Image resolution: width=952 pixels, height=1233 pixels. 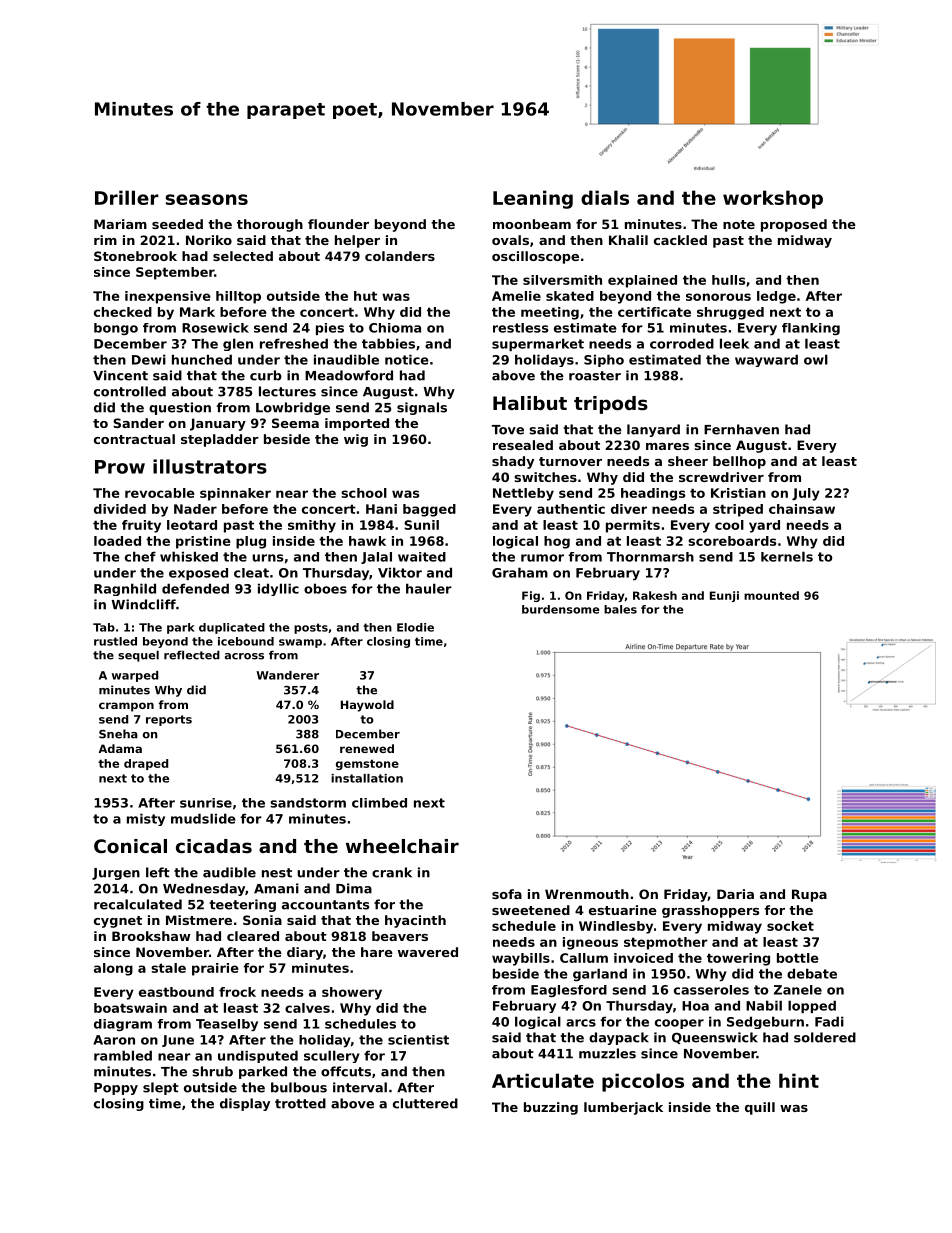 What do you see at coordinates (138, 904) in the page?
I see `recalculated` at bounding box center [138, 904].
